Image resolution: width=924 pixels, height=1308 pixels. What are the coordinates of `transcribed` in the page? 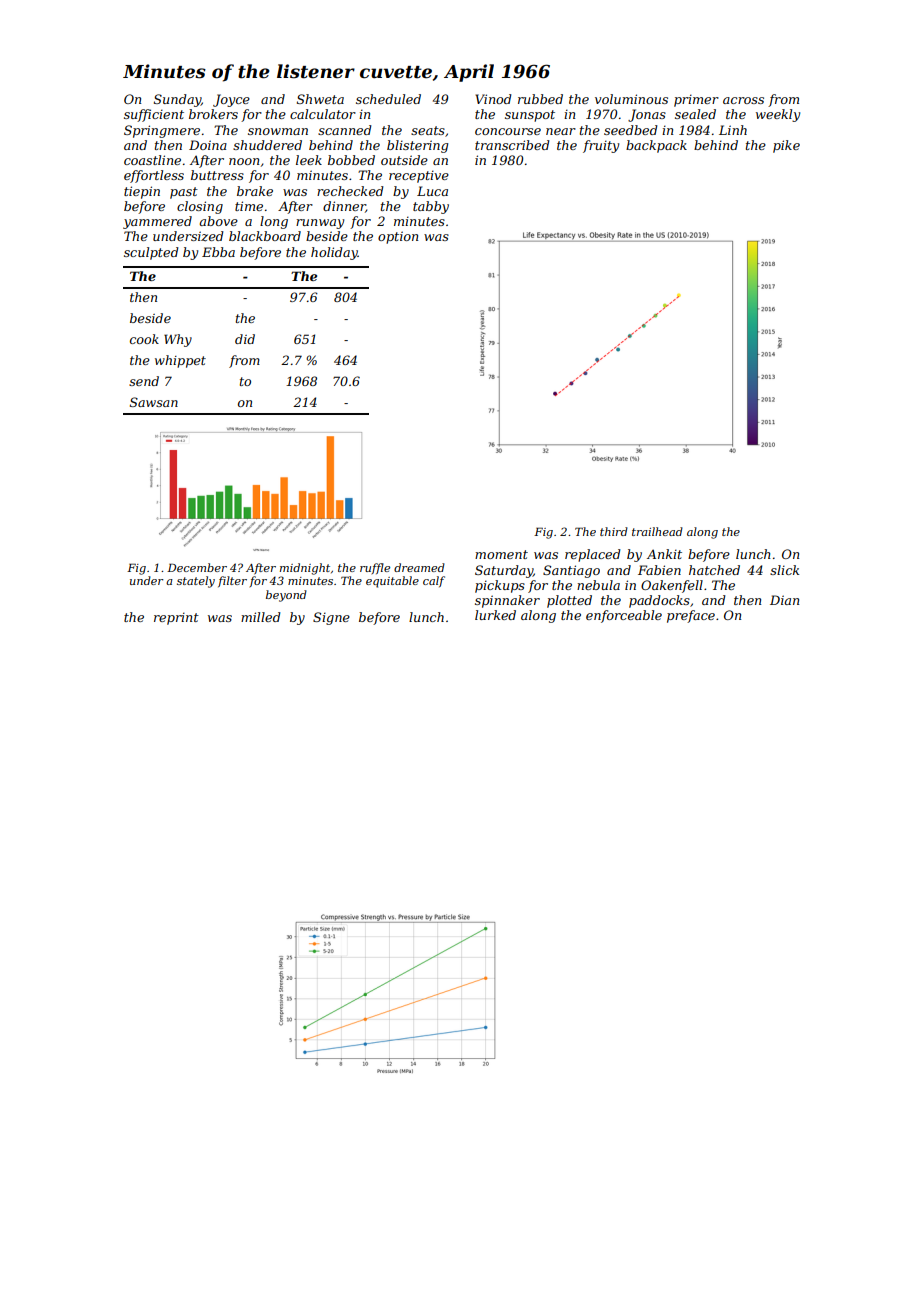 It's located at (512, 145).
